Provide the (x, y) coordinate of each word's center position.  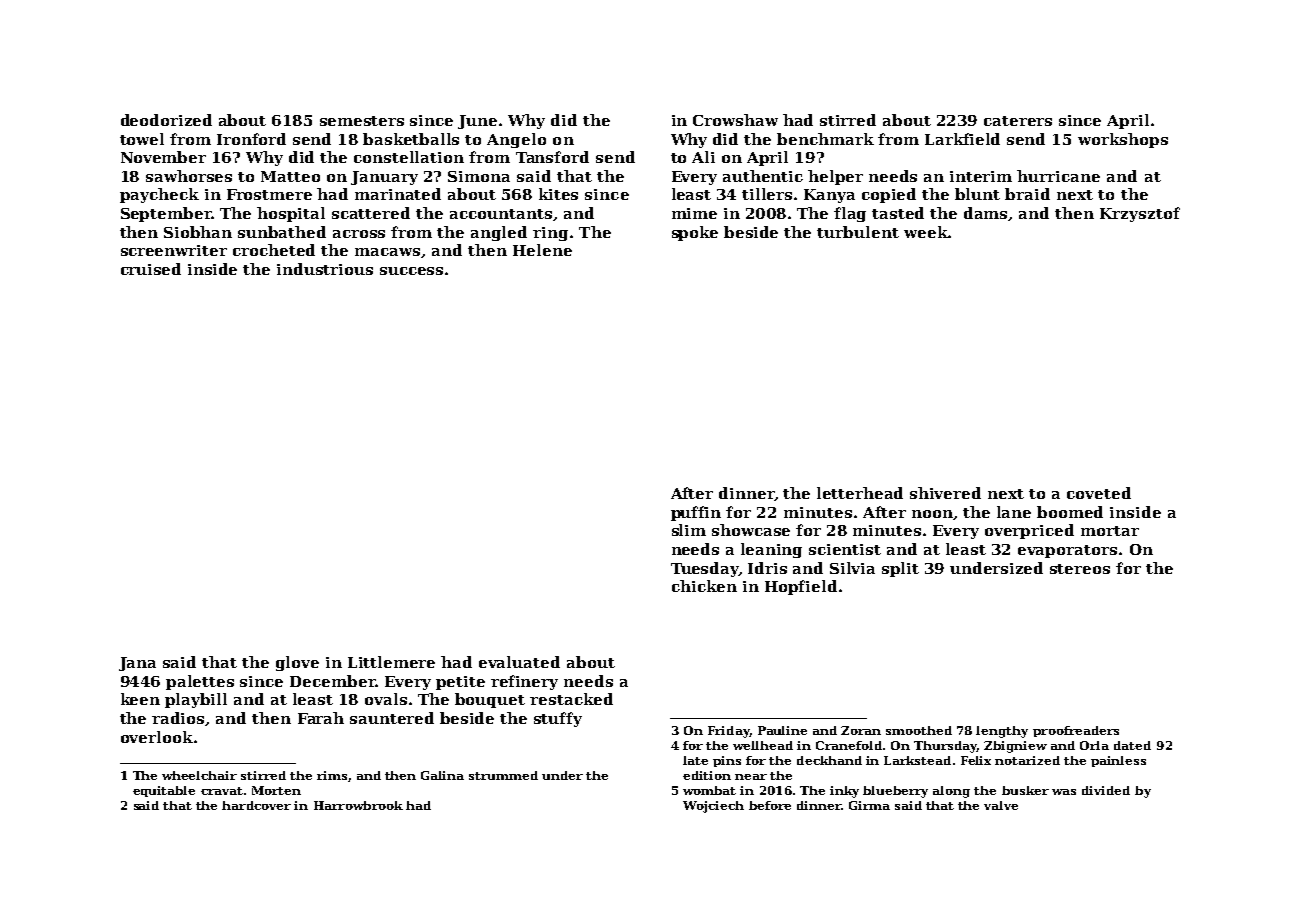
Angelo (516, 140)
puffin (696, 513)
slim (689, 530)
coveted (1099, 493)
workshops (1123, 140)
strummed (503, 775)
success (411, 271)
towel (142, 139)
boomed (1070, 512)
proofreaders (1076, 731)
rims (332, 775)
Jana (137, 664)
